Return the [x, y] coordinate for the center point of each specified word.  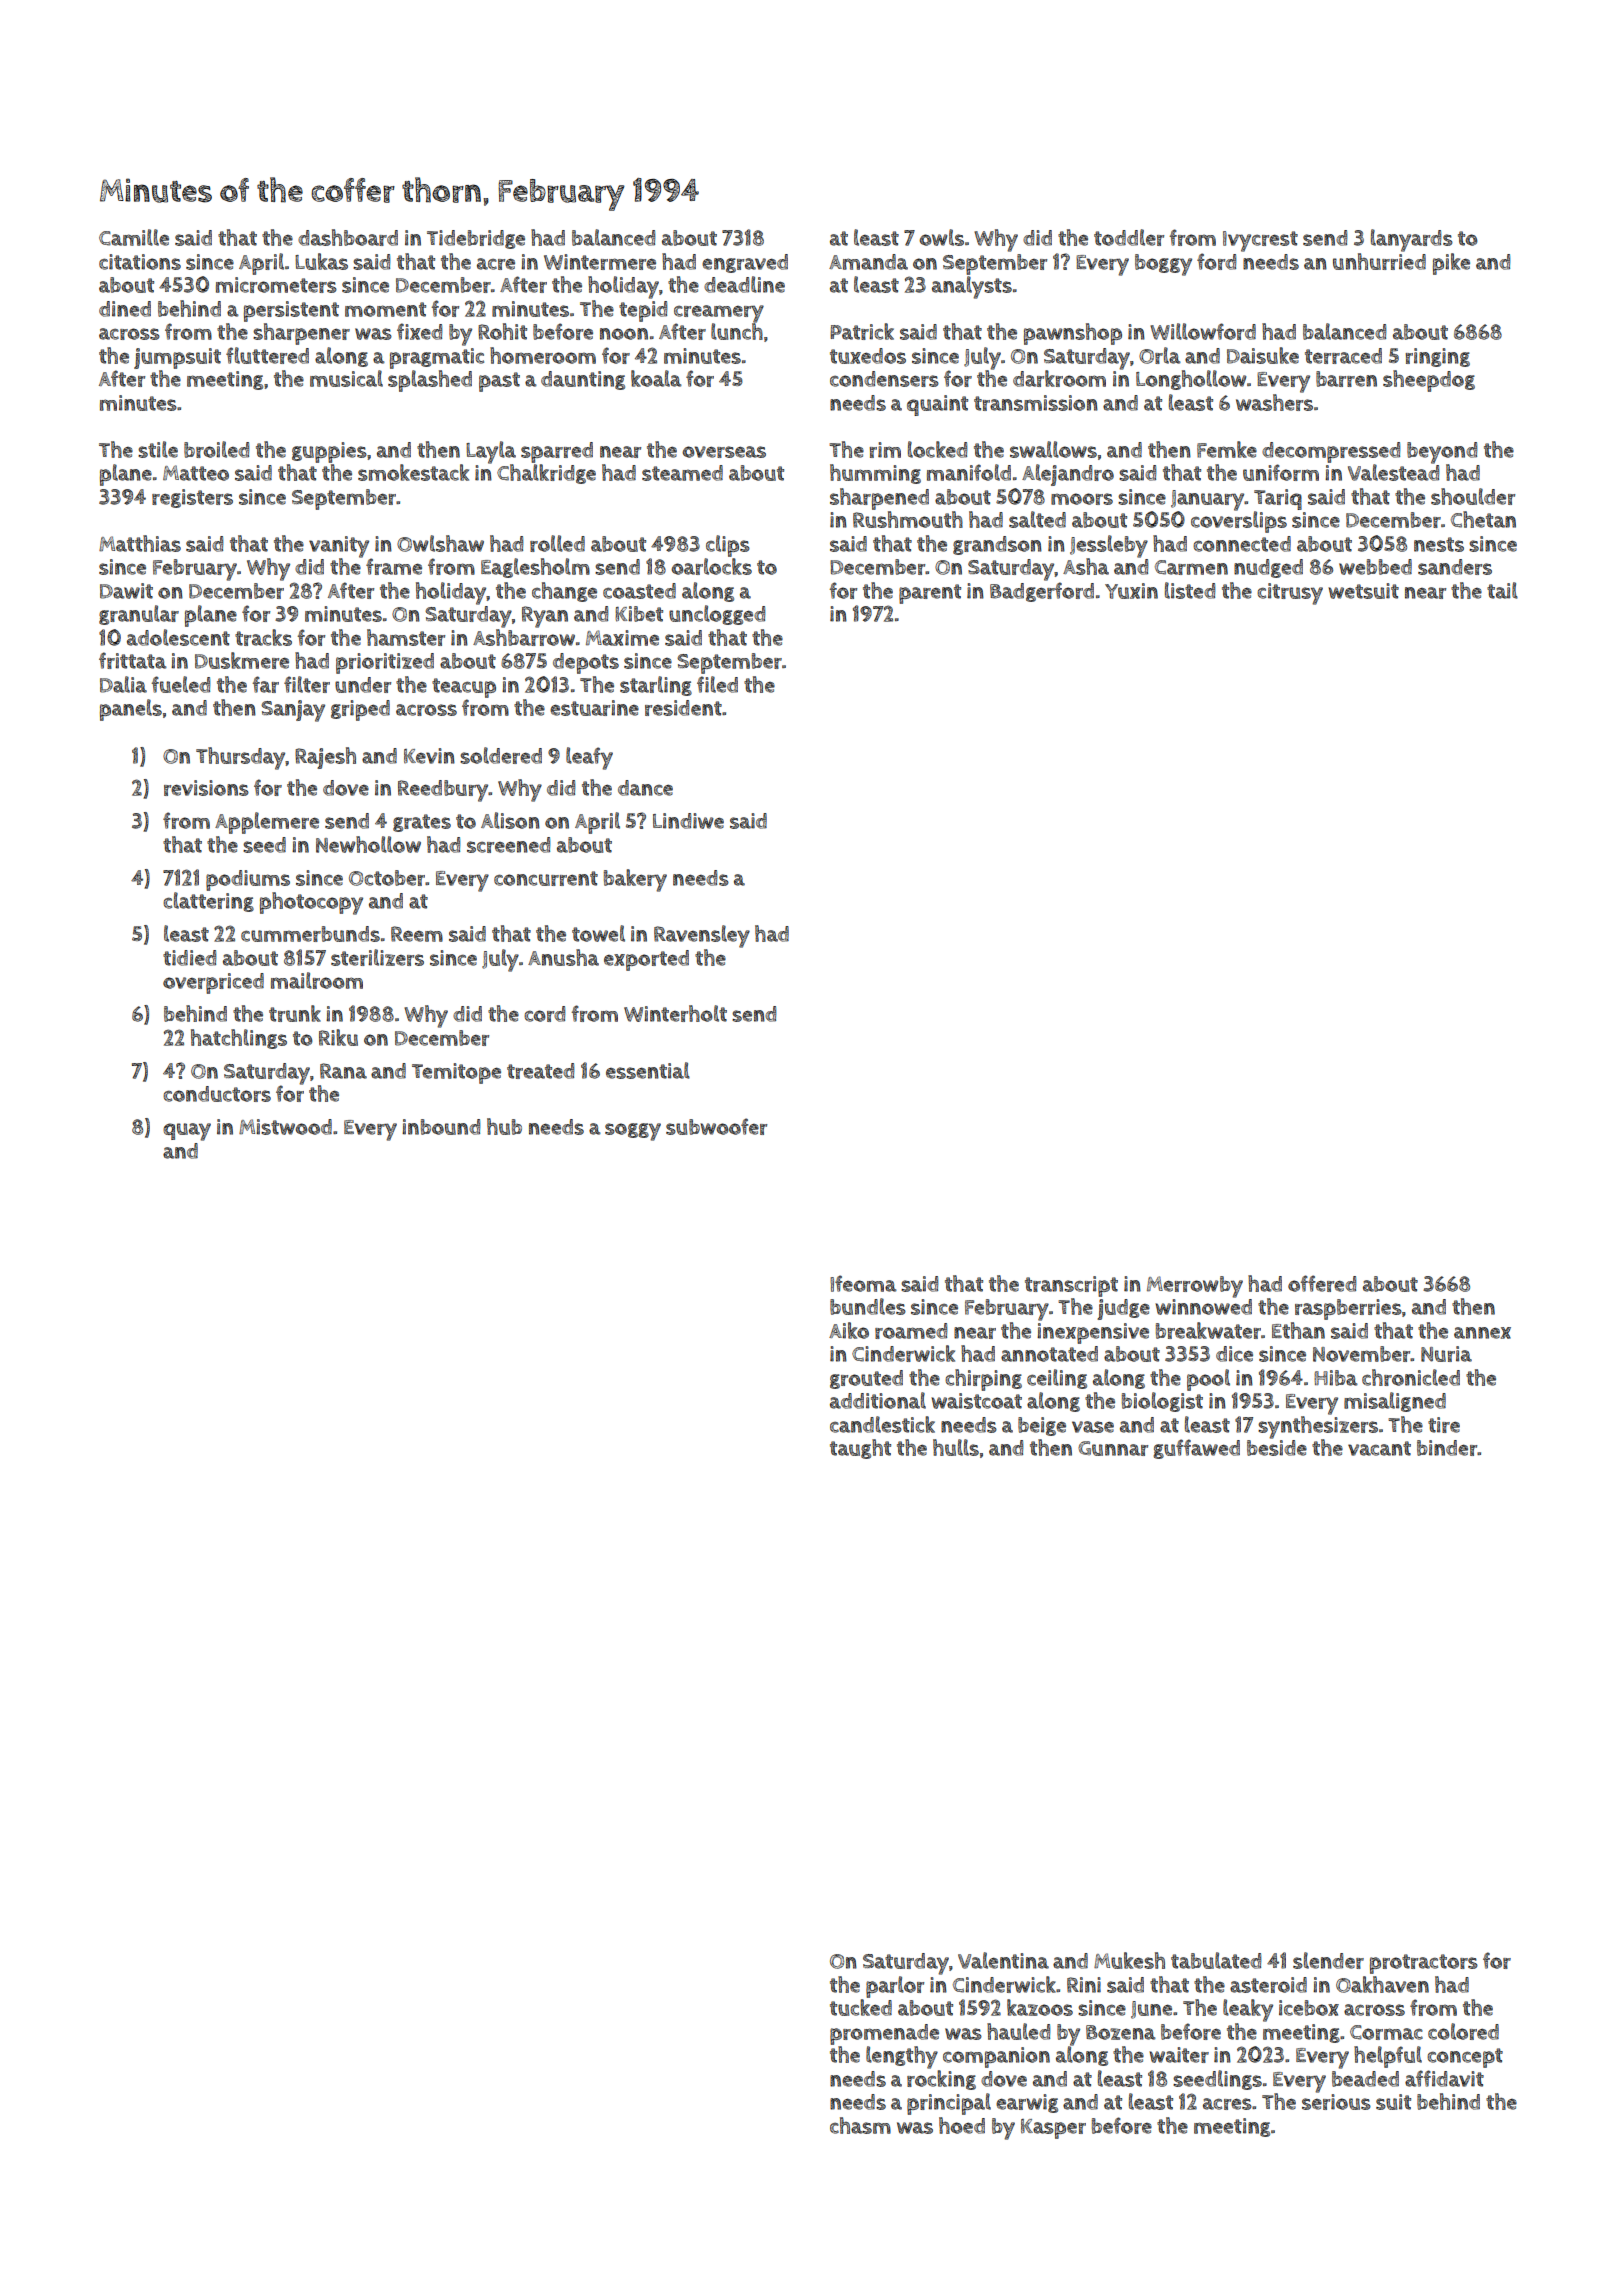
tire [1444, 1425]
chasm [860, 2125]
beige [1042, 1426]
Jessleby [1109, 546]
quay [187, 1132]
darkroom [1059, 378]
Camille [134, 237]
